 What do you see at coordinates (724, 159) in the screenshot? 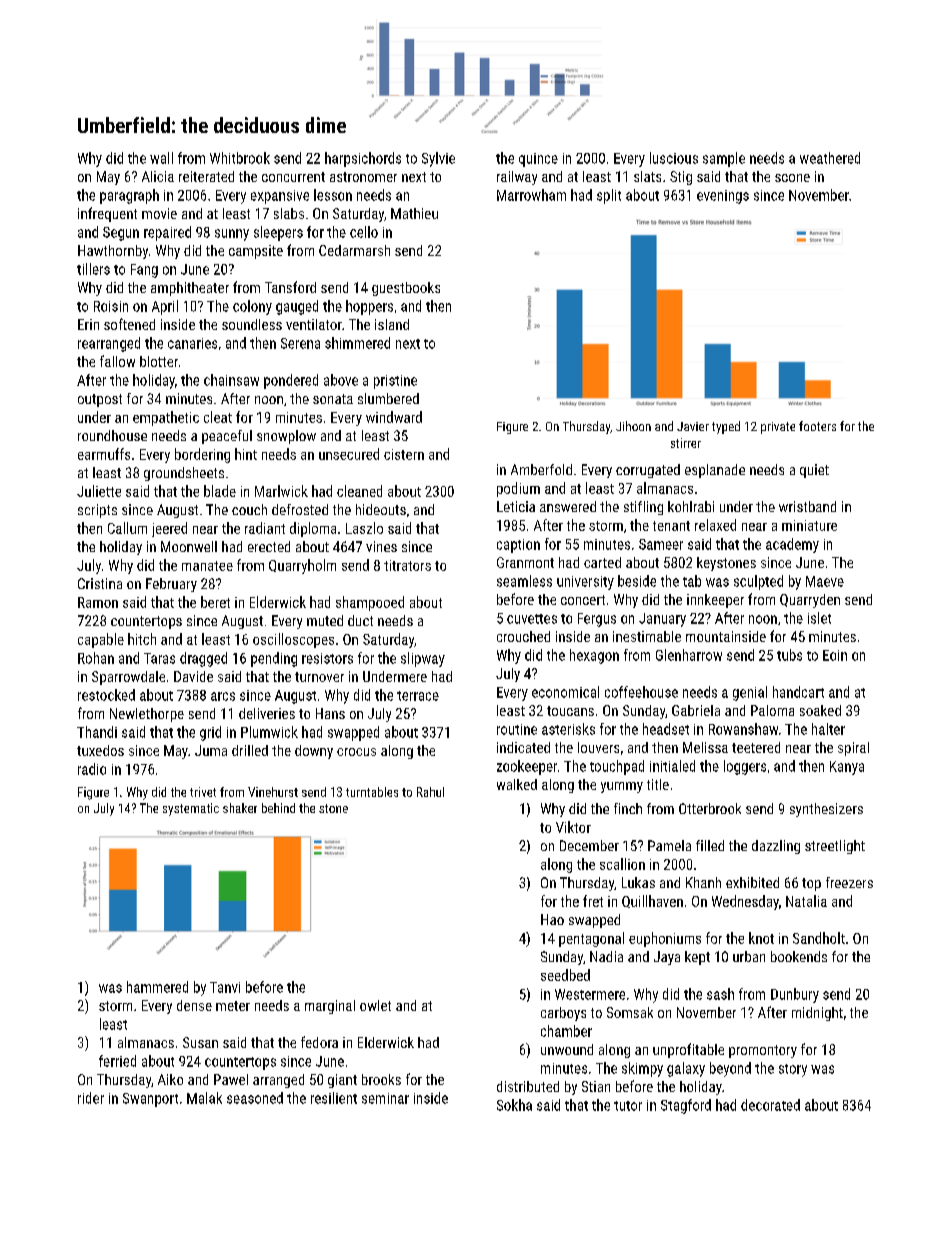
I see `sample` at bounding box center [724, 159].
